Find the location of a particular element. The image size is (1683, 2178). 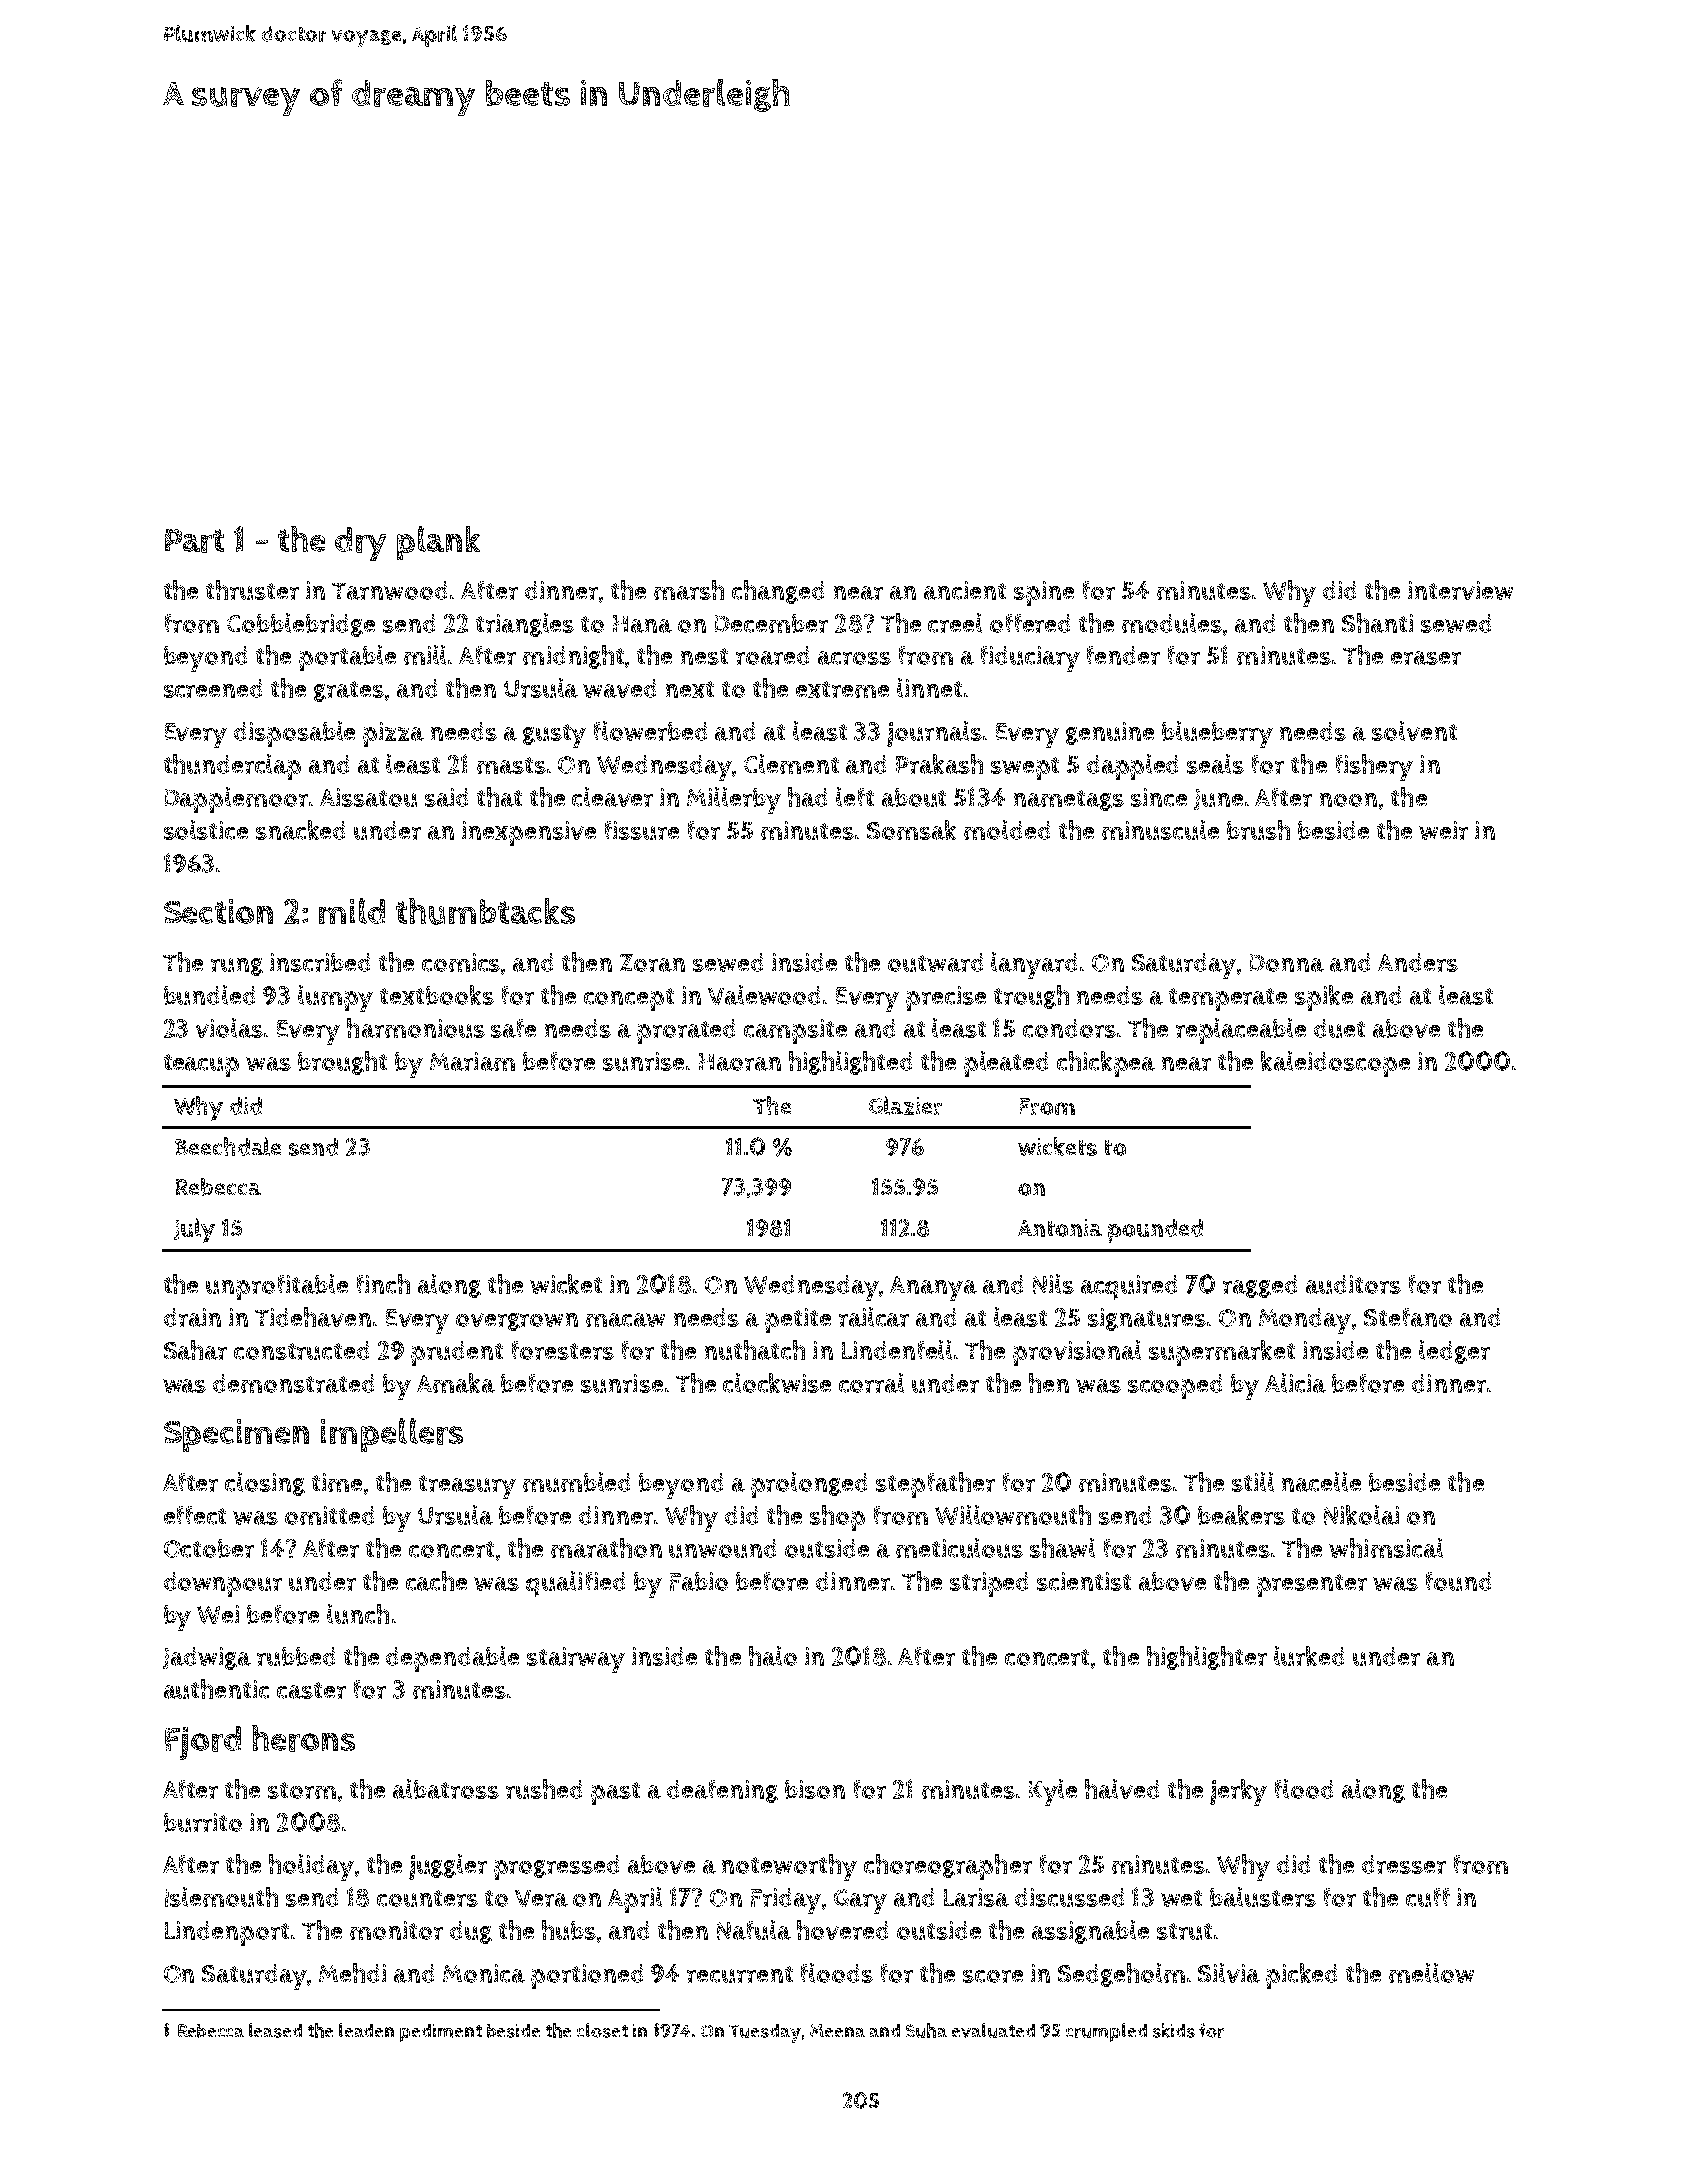

leased is located at coordinates (275, 2030).
